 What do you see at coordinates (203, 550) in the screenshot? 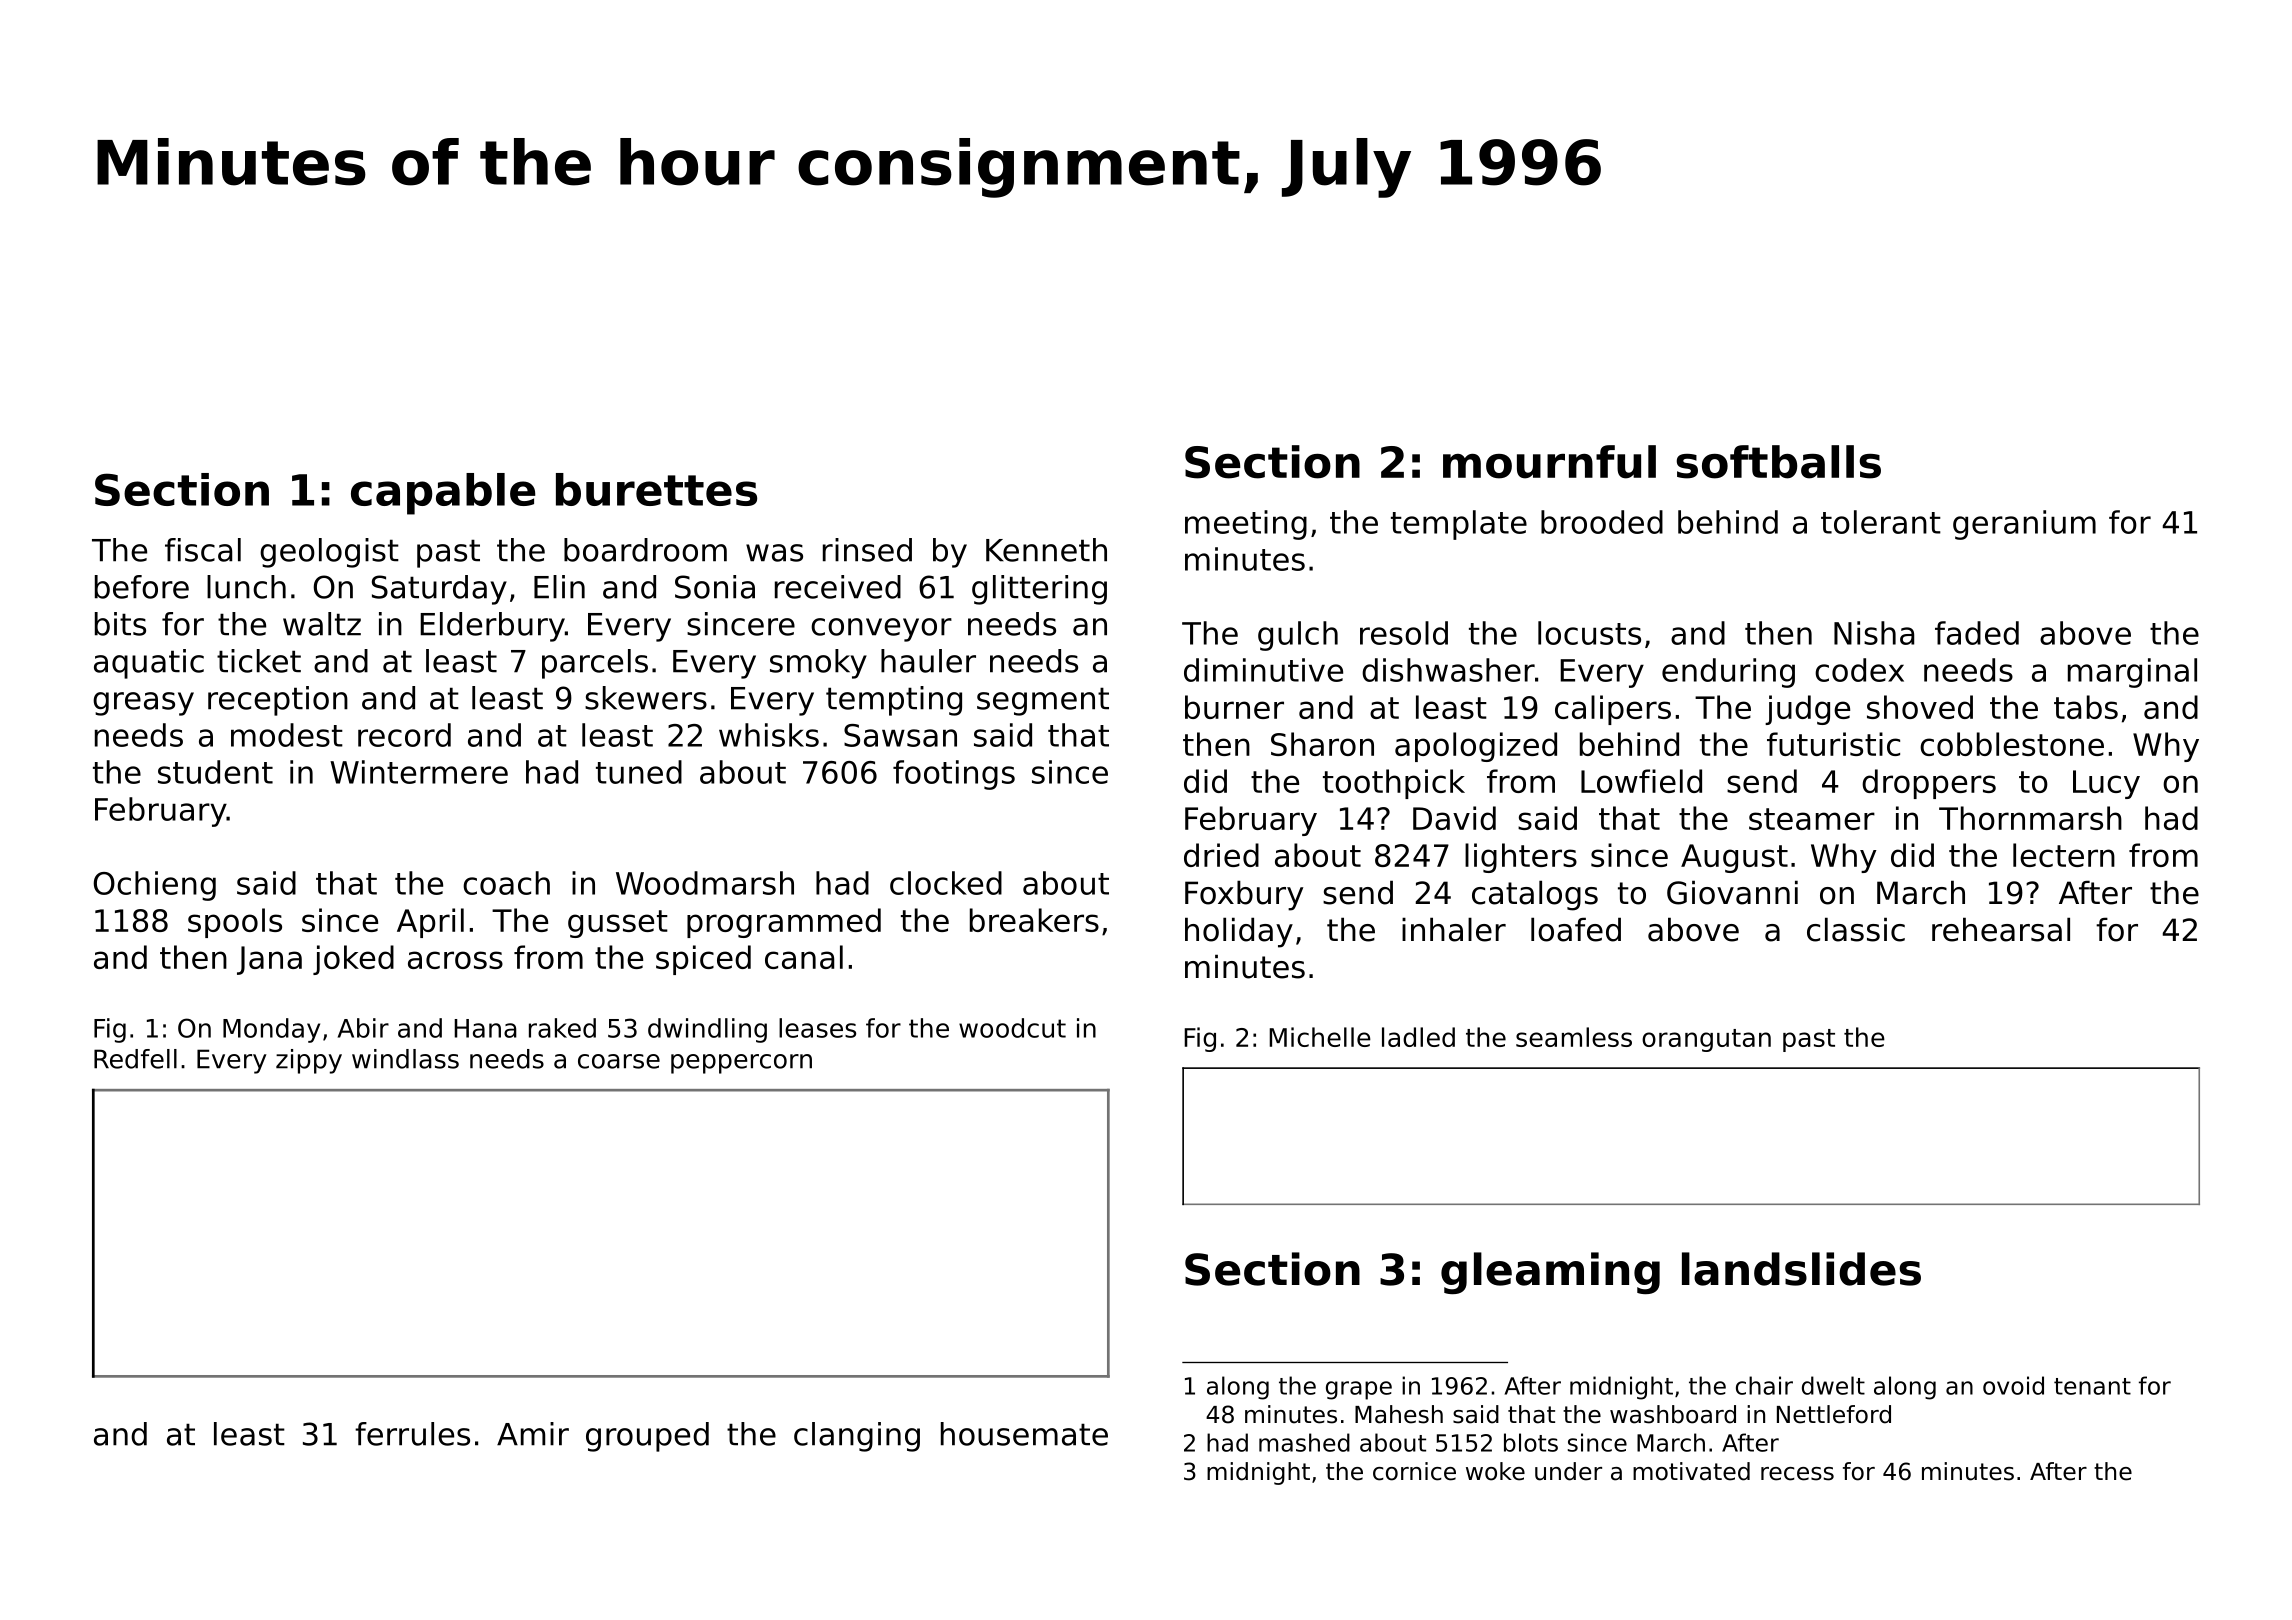
I see `fiscal` at bounding box center [203, 550].
